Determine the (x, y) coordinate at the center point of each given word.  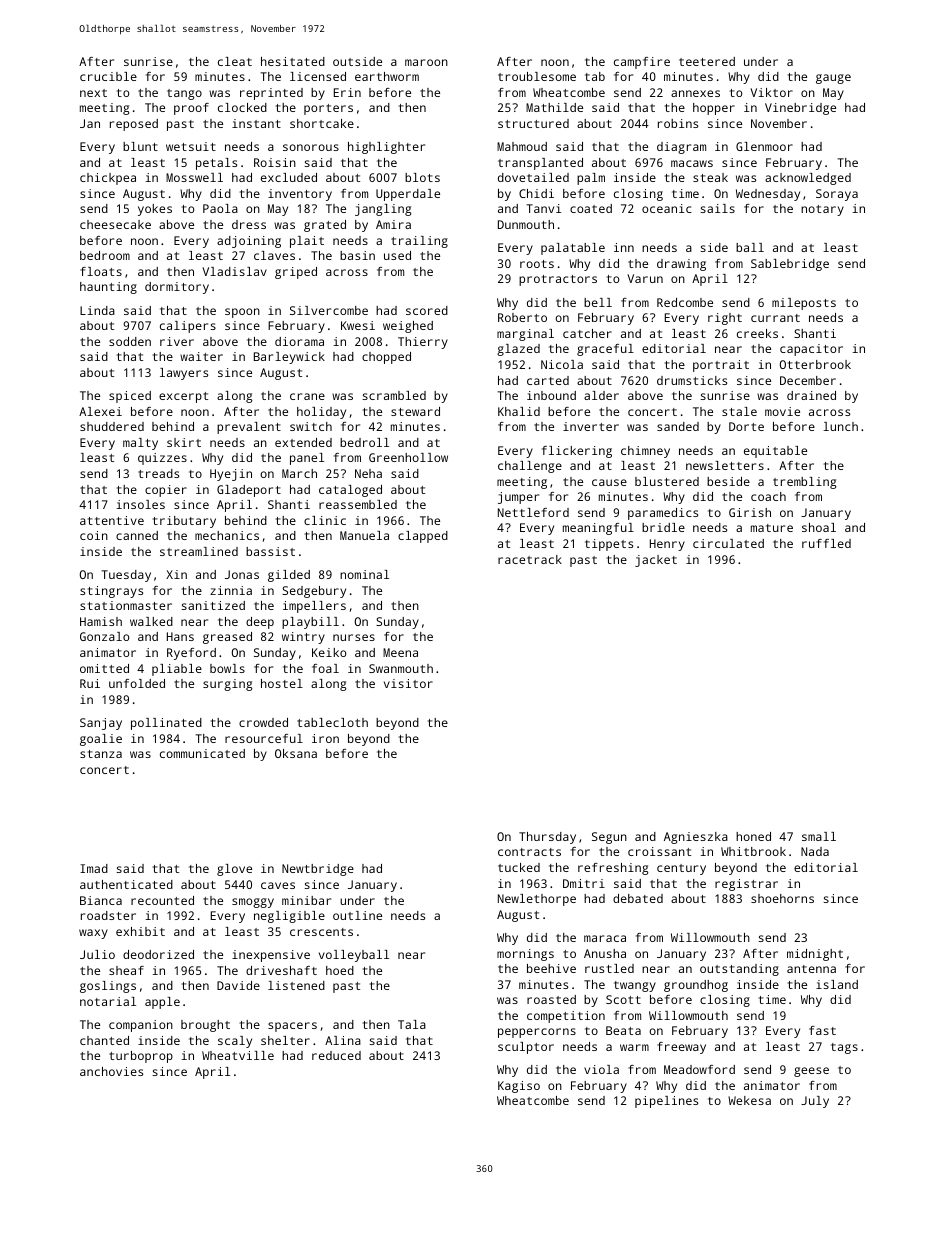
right (725, 319)
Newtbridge (318, 870)
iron (325, 738)
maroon (426, 62)
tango (184, 94)
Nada (815, 851)
